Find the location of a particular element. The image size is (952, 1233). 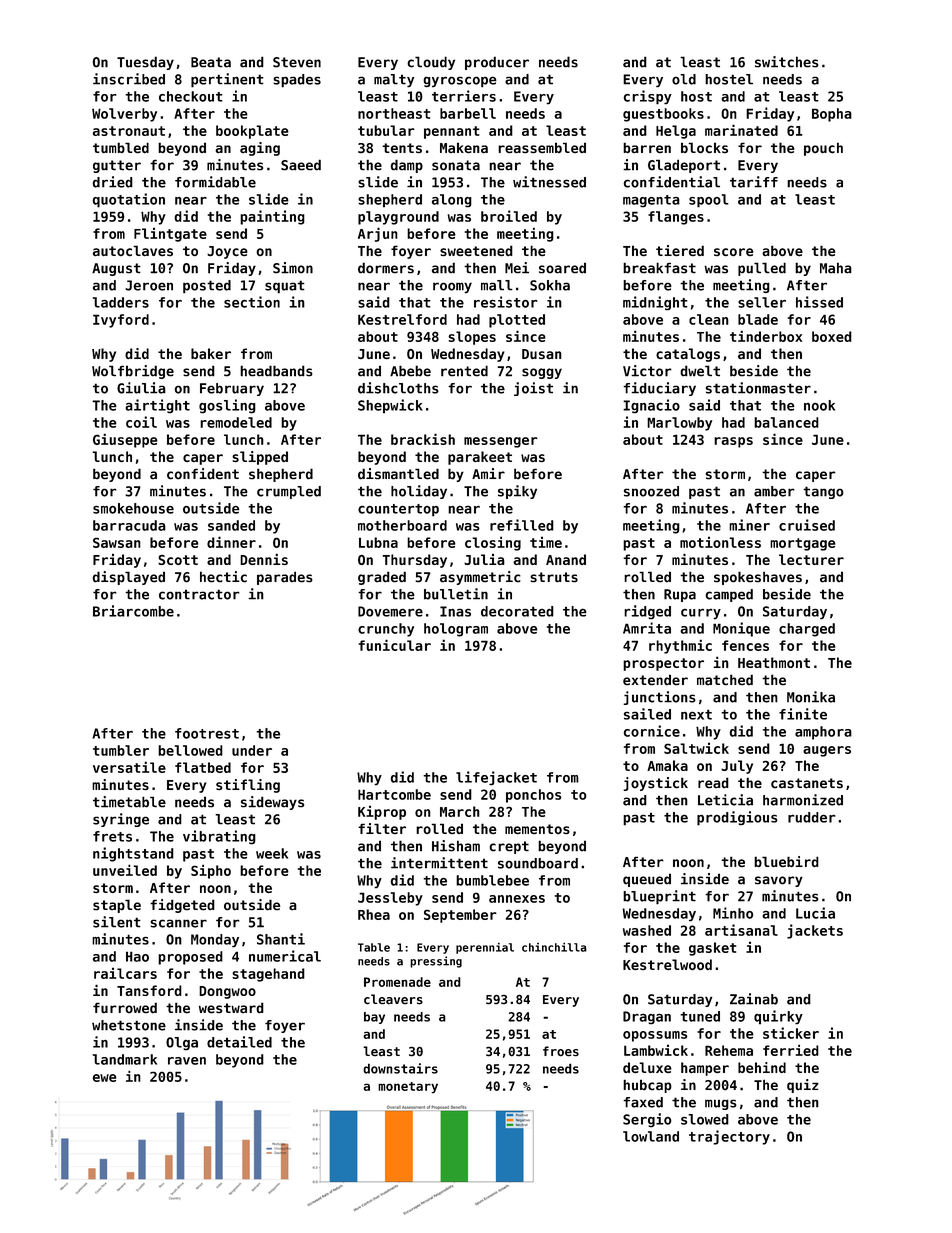

Makena is located at coordinates (464, 148).
